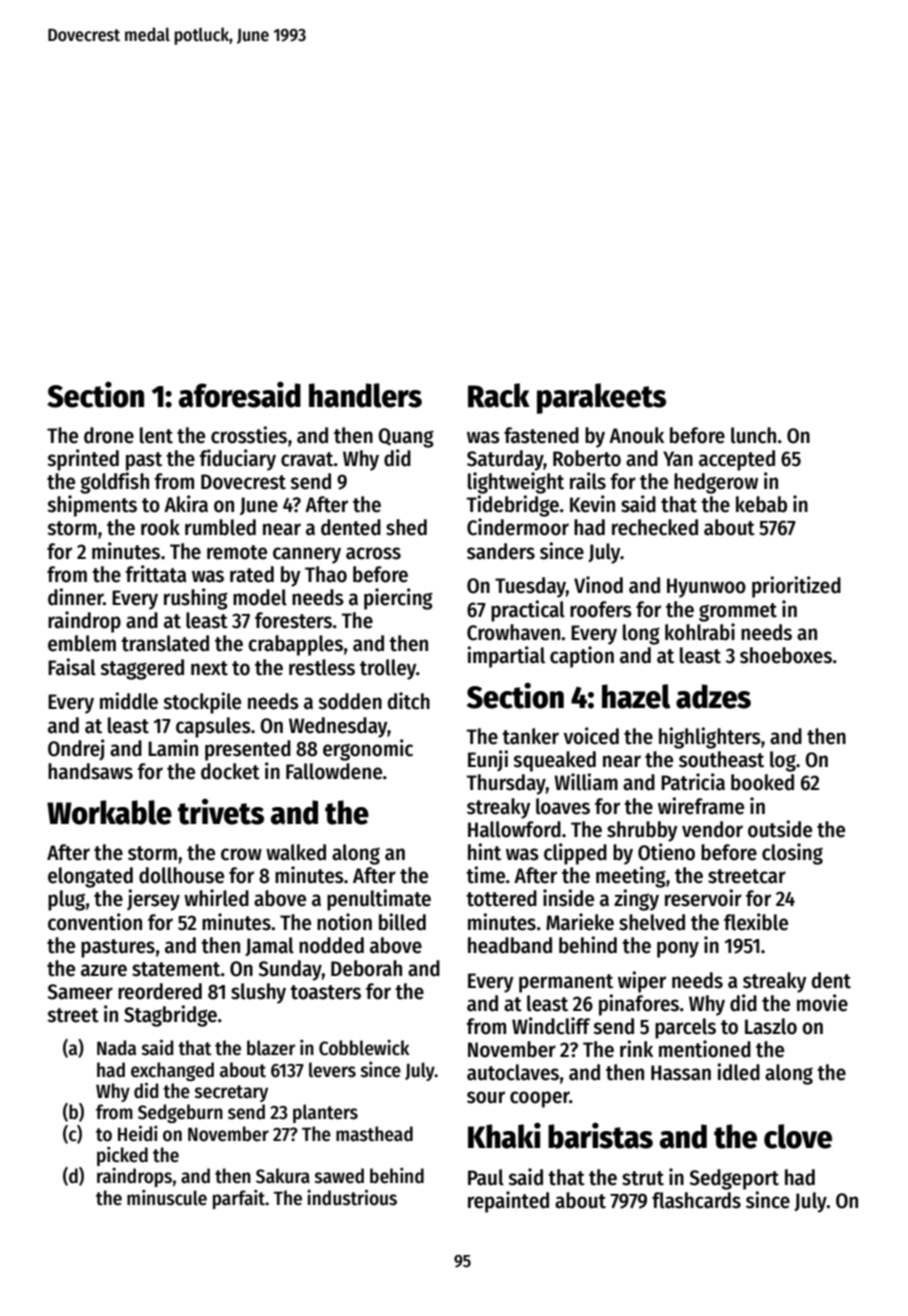  Describe the element at coordinates (138, 1133) in the page. I see `Heidi` at that location.
